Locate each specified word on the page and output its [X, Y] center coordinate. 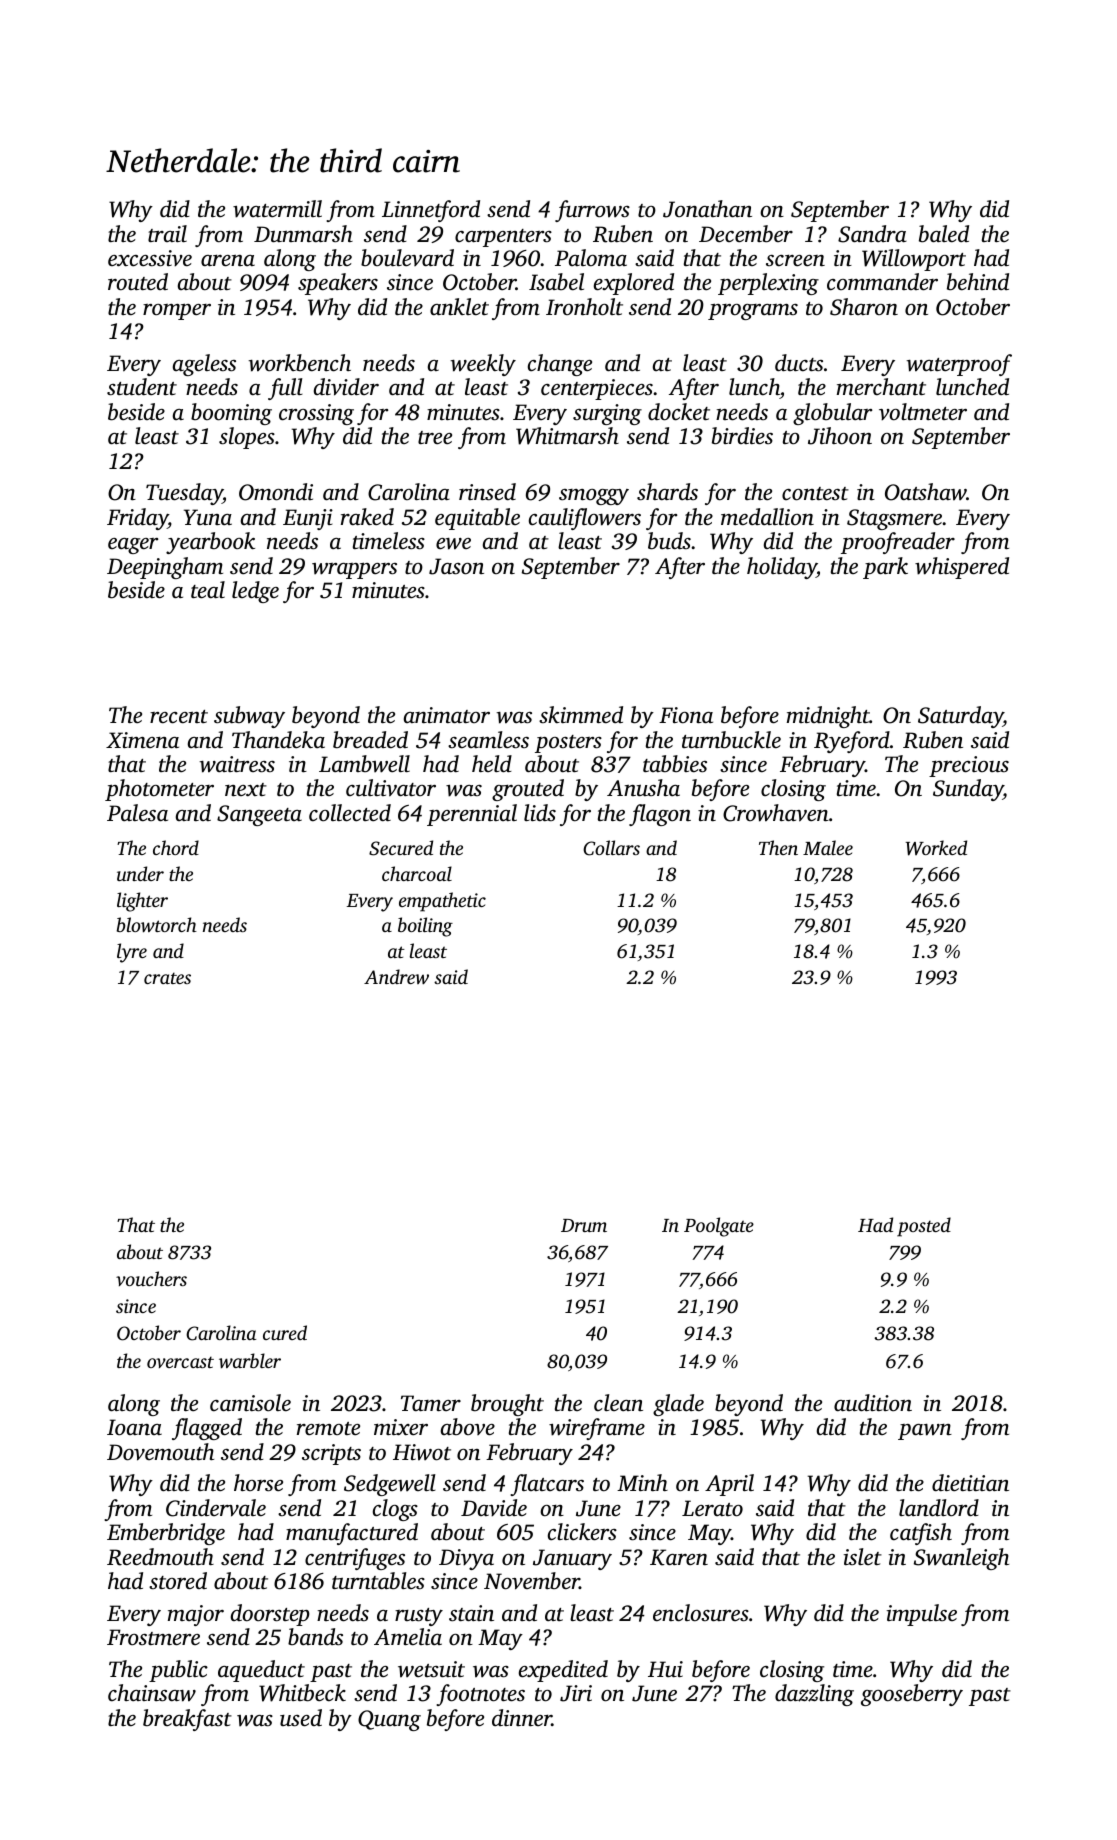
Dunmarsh [303, 234]
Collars [611, 848]
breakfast [187, 1720]
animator [447, 715]
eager [133, 546]
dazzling [814, 1695]
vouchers [151, 1278]
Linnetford [431, 211]
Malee [828, 847]
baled [944, 234]
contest [815, 494]
